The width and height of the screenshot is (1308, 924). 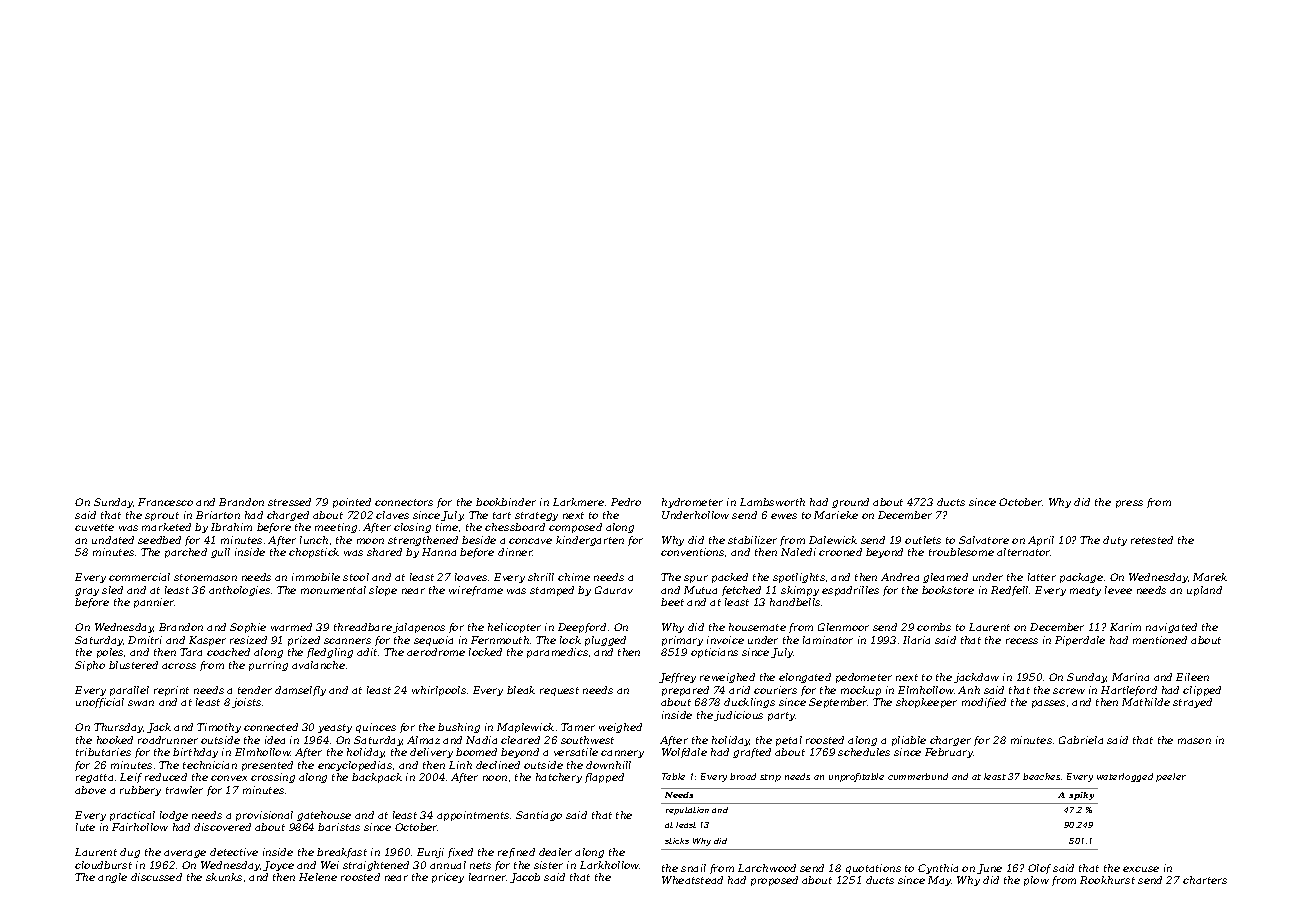 I want to click on encyclopedias, so click(x=355, y=766).
